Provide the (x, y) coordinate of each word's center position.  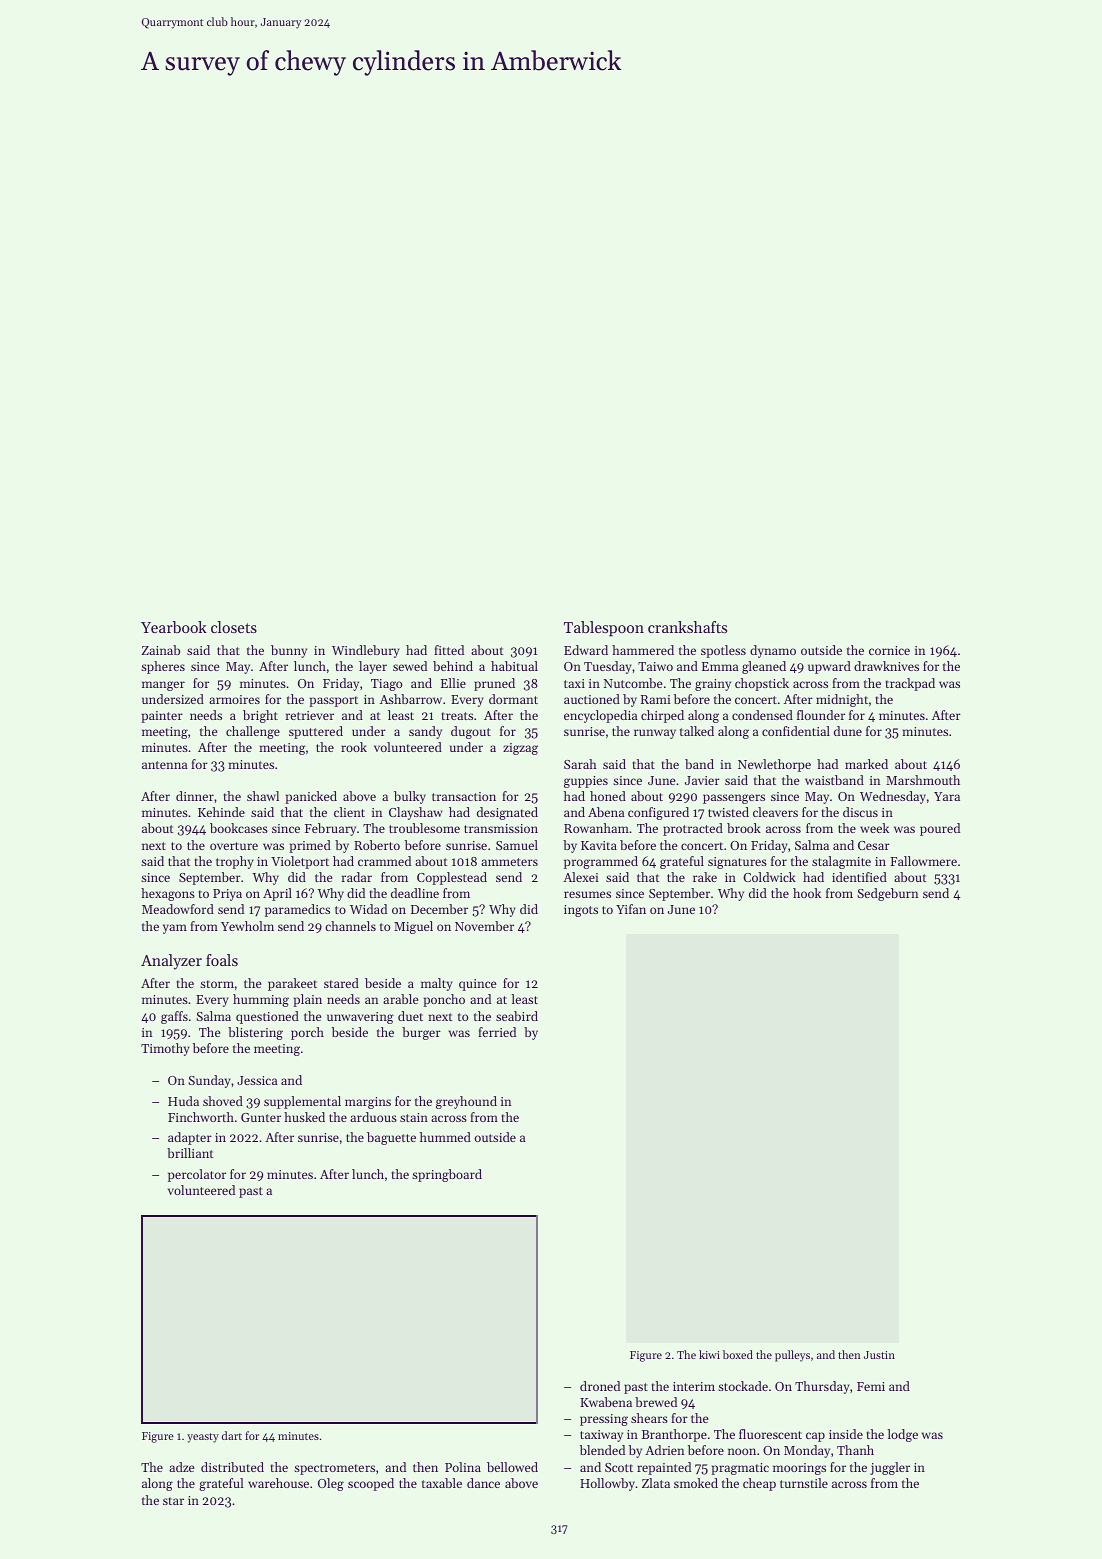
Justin (879, 1355)
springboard (447, 1175)
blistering (255, 1033)
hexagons (168, 894)
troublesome (424, 828)
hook (807, 893)
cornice (889, 650)
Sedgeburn (887, 894)
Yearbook (174, 627)
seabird (517, 1016)
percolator (197, 1175)
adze (182, 1467)
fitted (449, 650)
